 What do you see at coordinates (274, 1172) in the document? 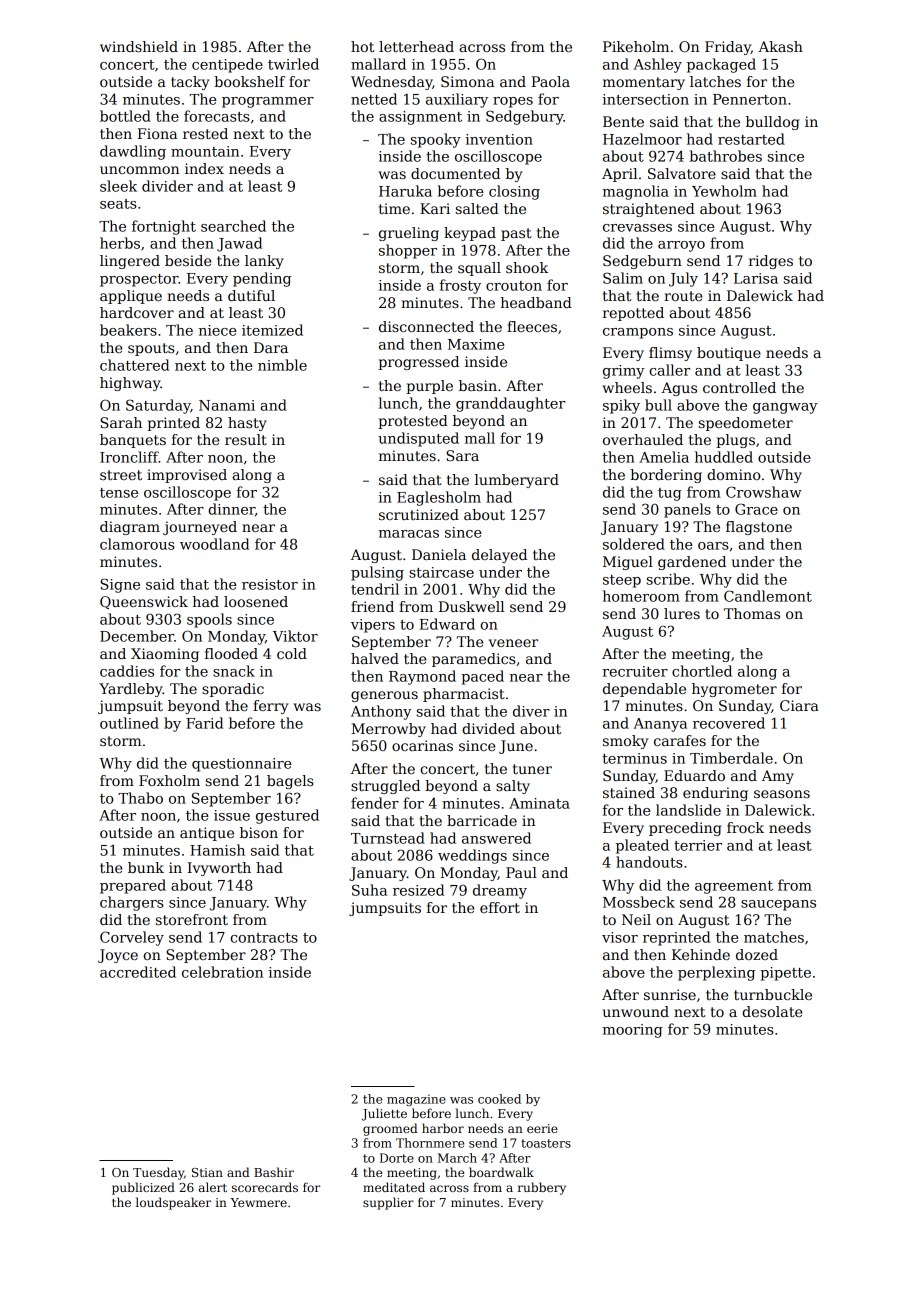
I see `Bashir` at bounding box center [274, 1172].
